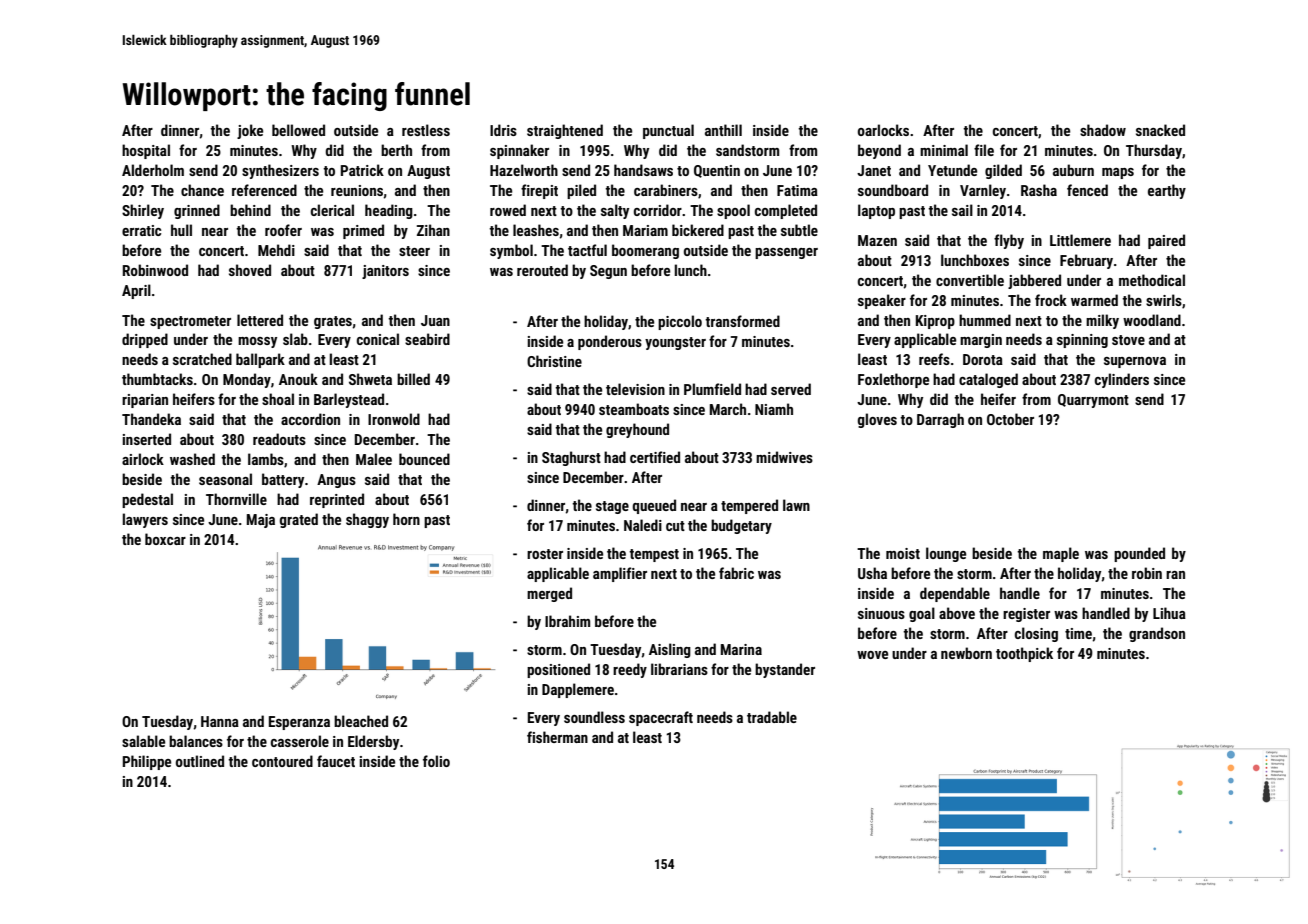 The height and width of the screenshot is (924, 1308). Describe the element at coordinates (436, 761) in the screenshot. I see `folio` at that location.
